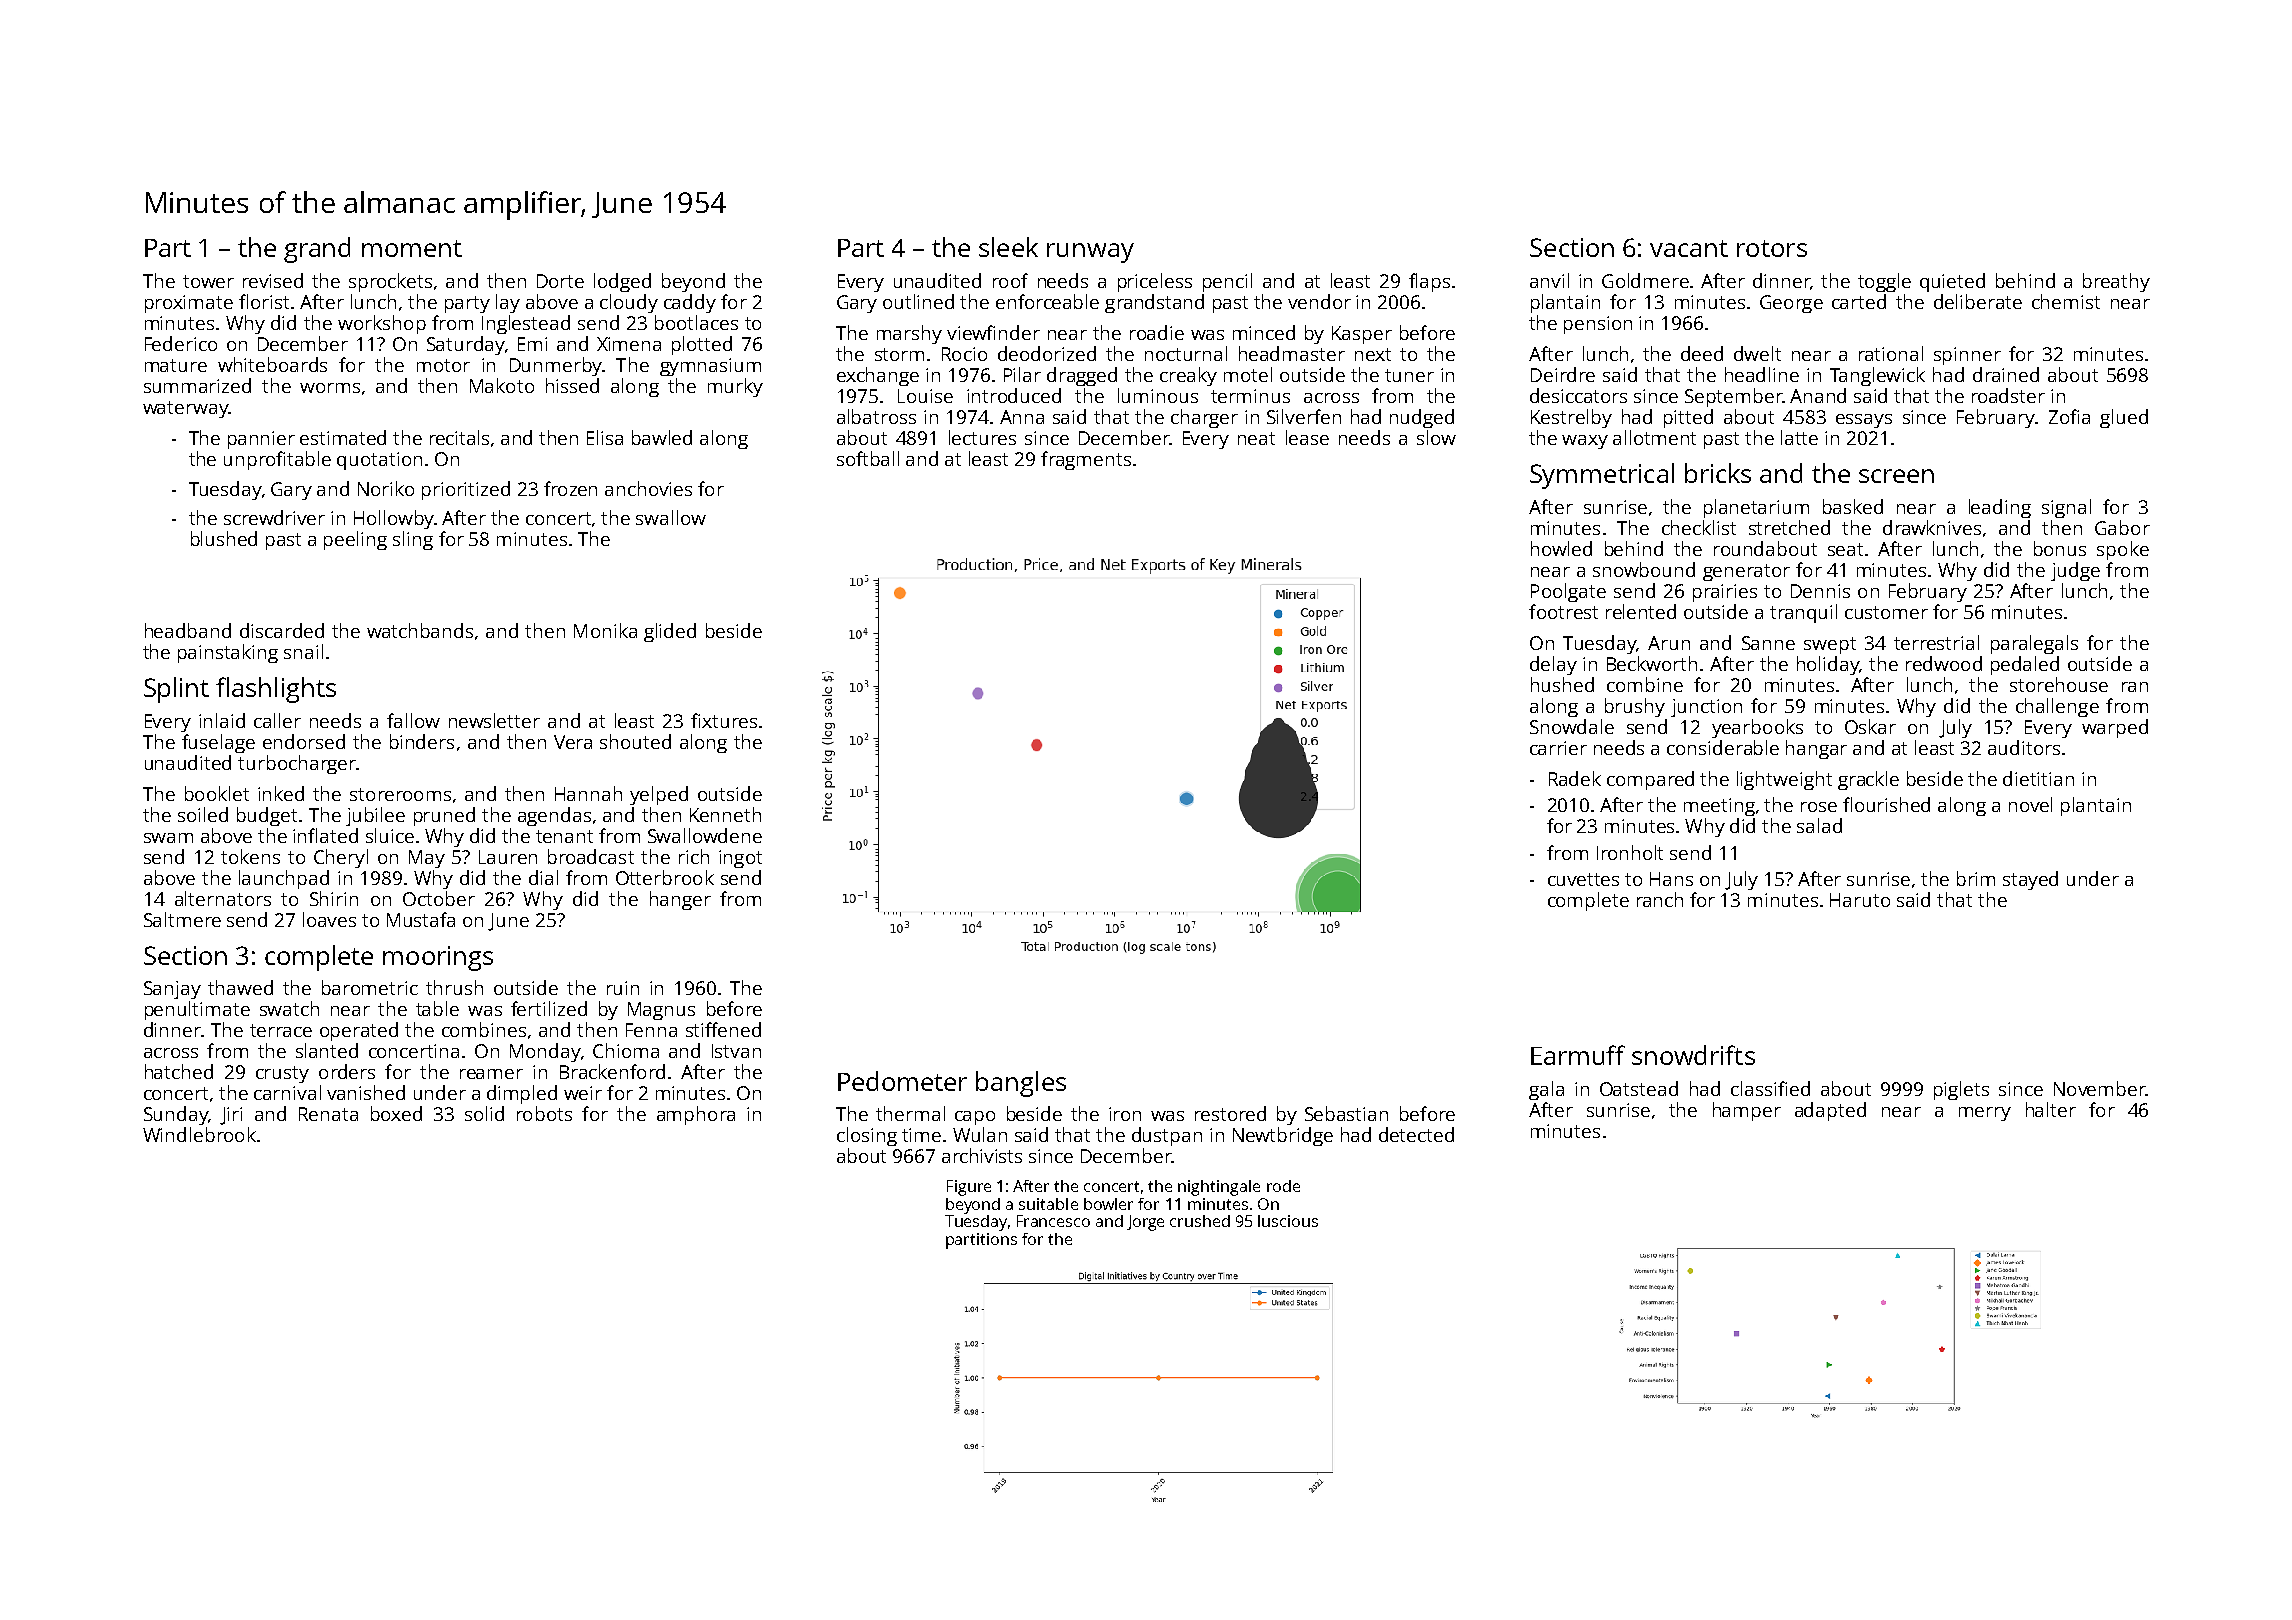 This screenshot has height=1620, width=2292. What do you see at coordinates (1985, 1114) in the screenshot?
I see `merry` at bounding box center [1985, 1114].
